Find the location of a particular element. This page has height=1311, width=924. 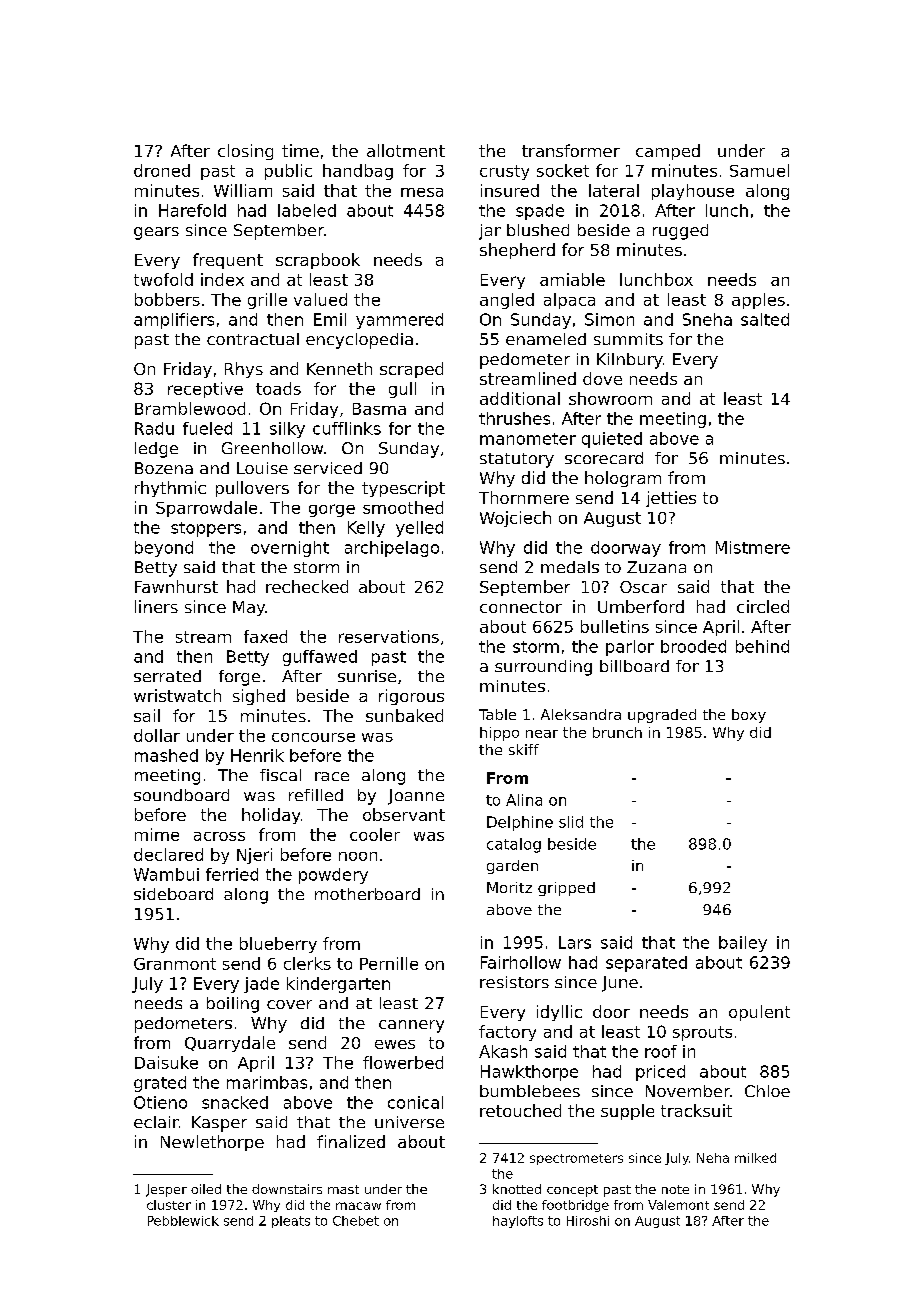

rhythmic is located at coordinates (170, 489).
